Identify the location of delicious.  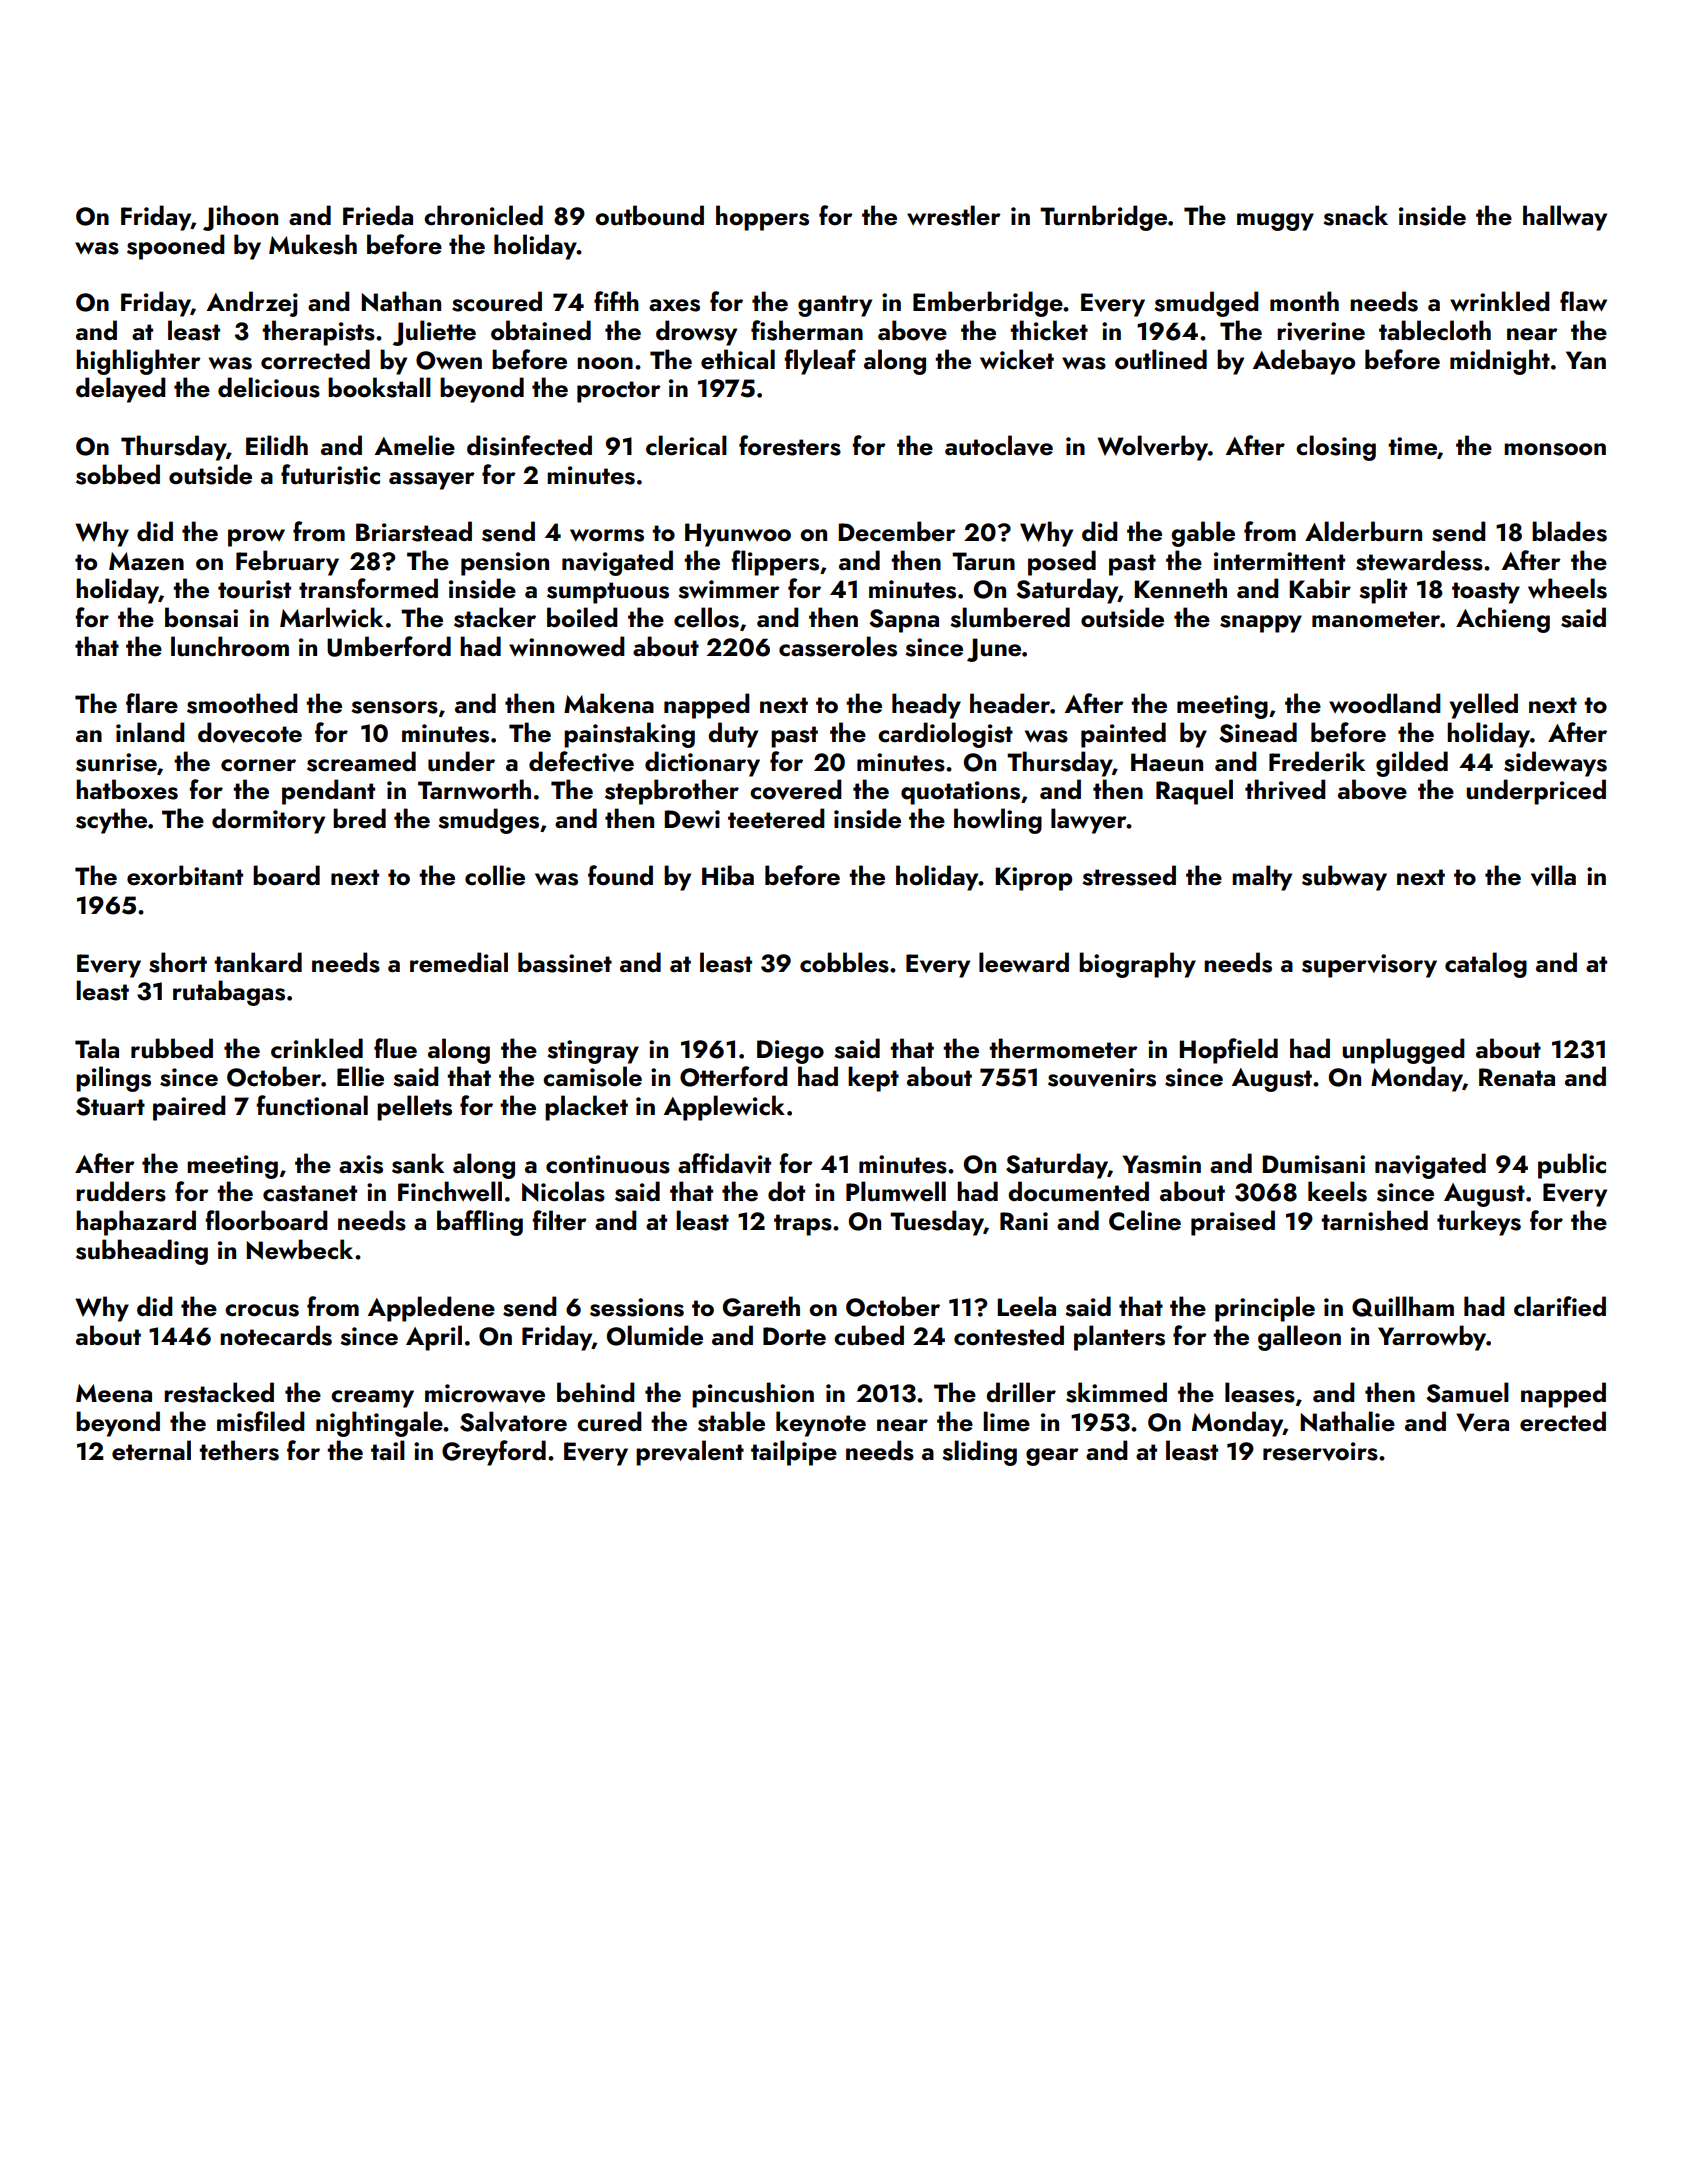
(269, 387).
